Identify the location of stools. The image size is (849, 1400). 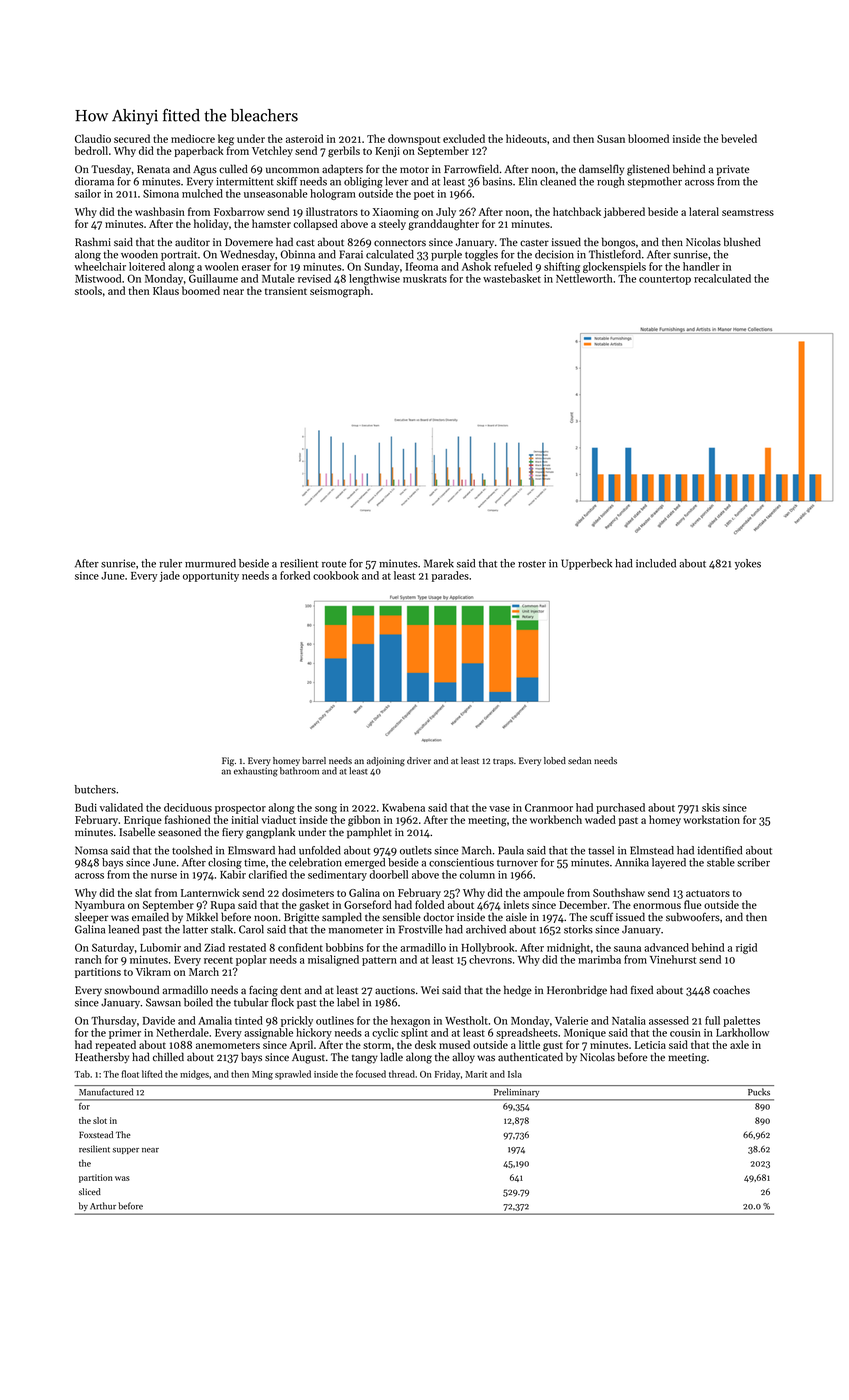
(88, 290).
